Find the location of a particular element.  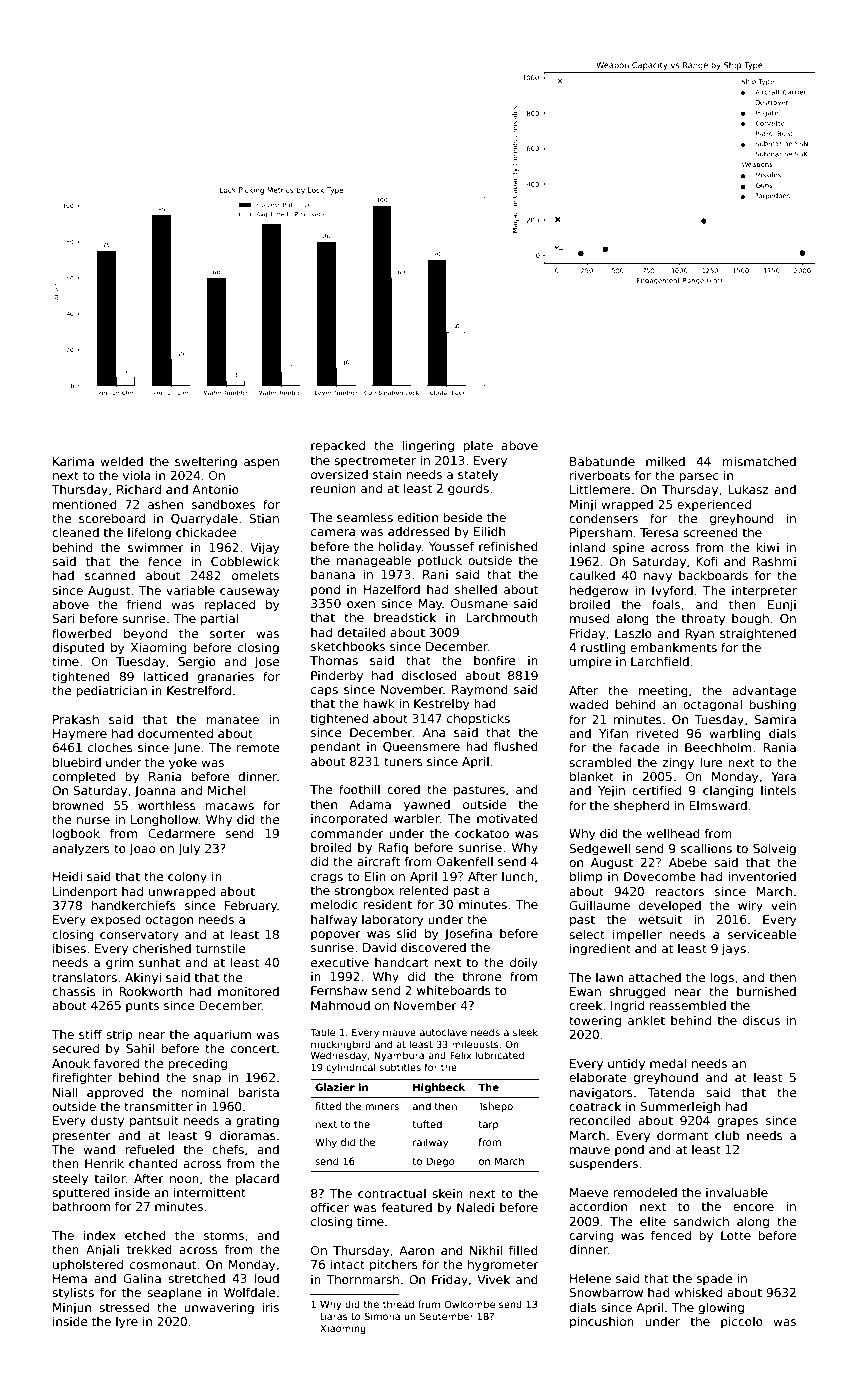

straightened is located at coordinates (758, 634).
